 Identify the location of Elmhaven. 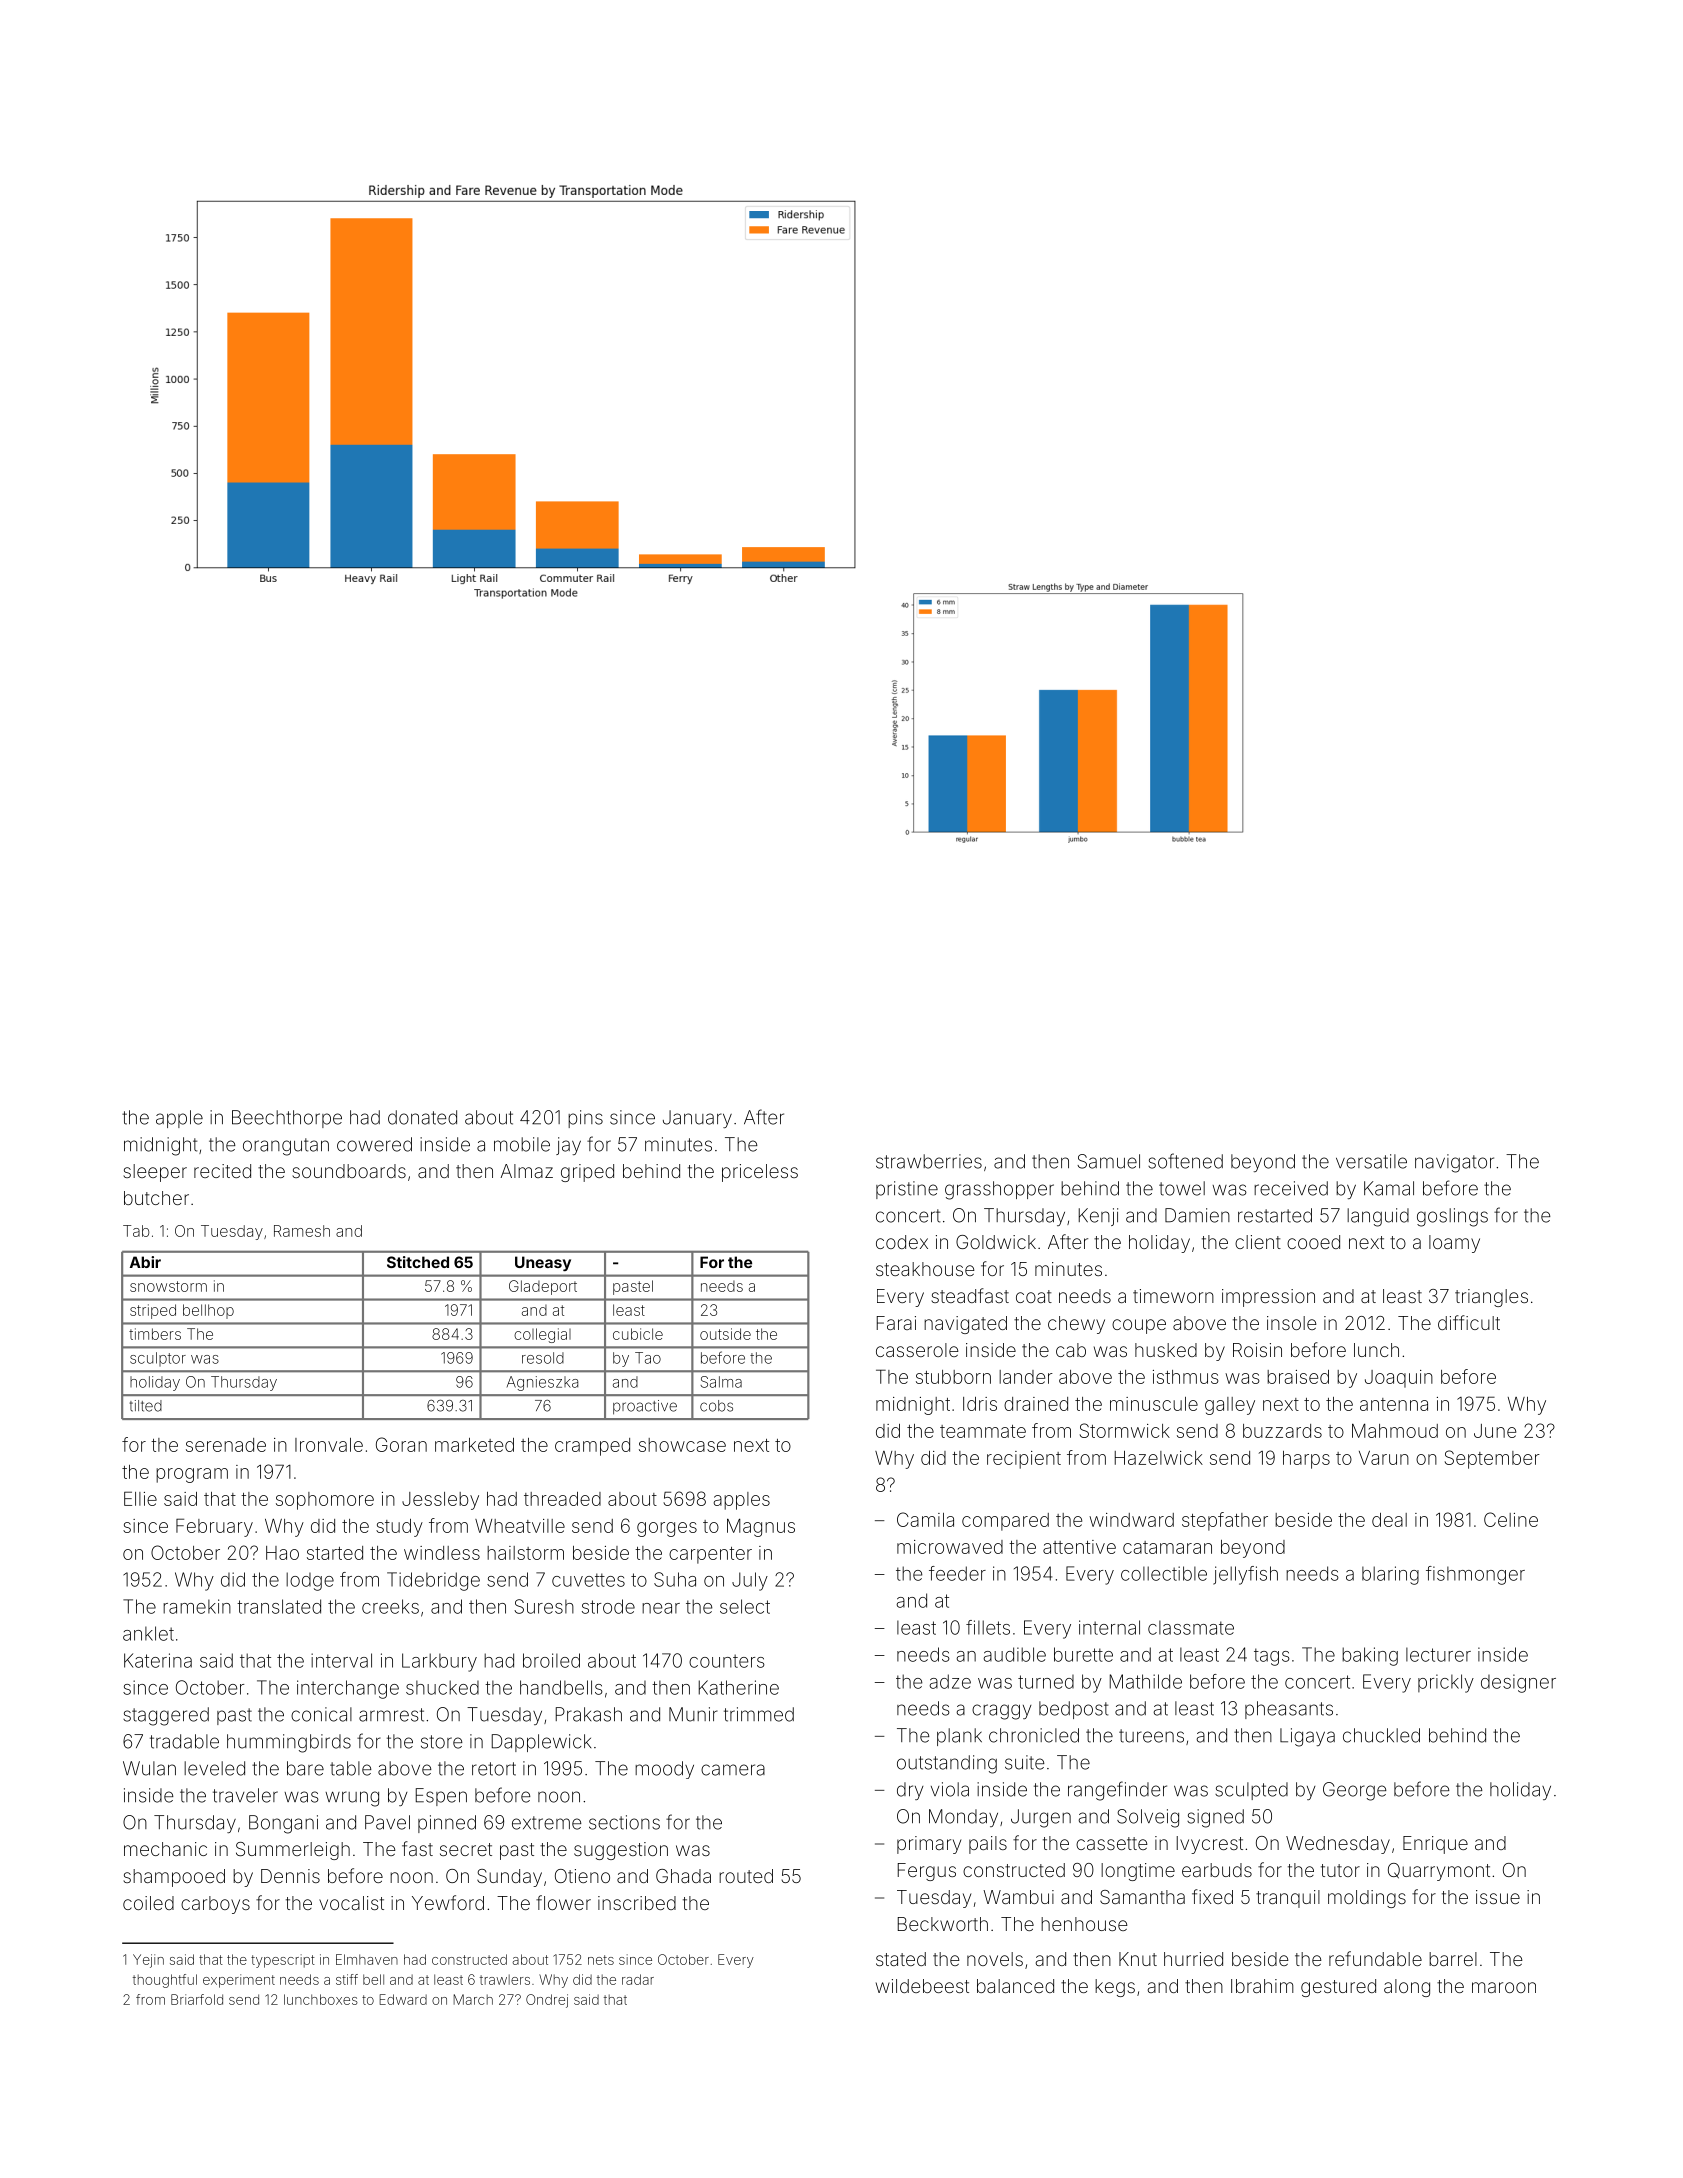
(367, 1959).
